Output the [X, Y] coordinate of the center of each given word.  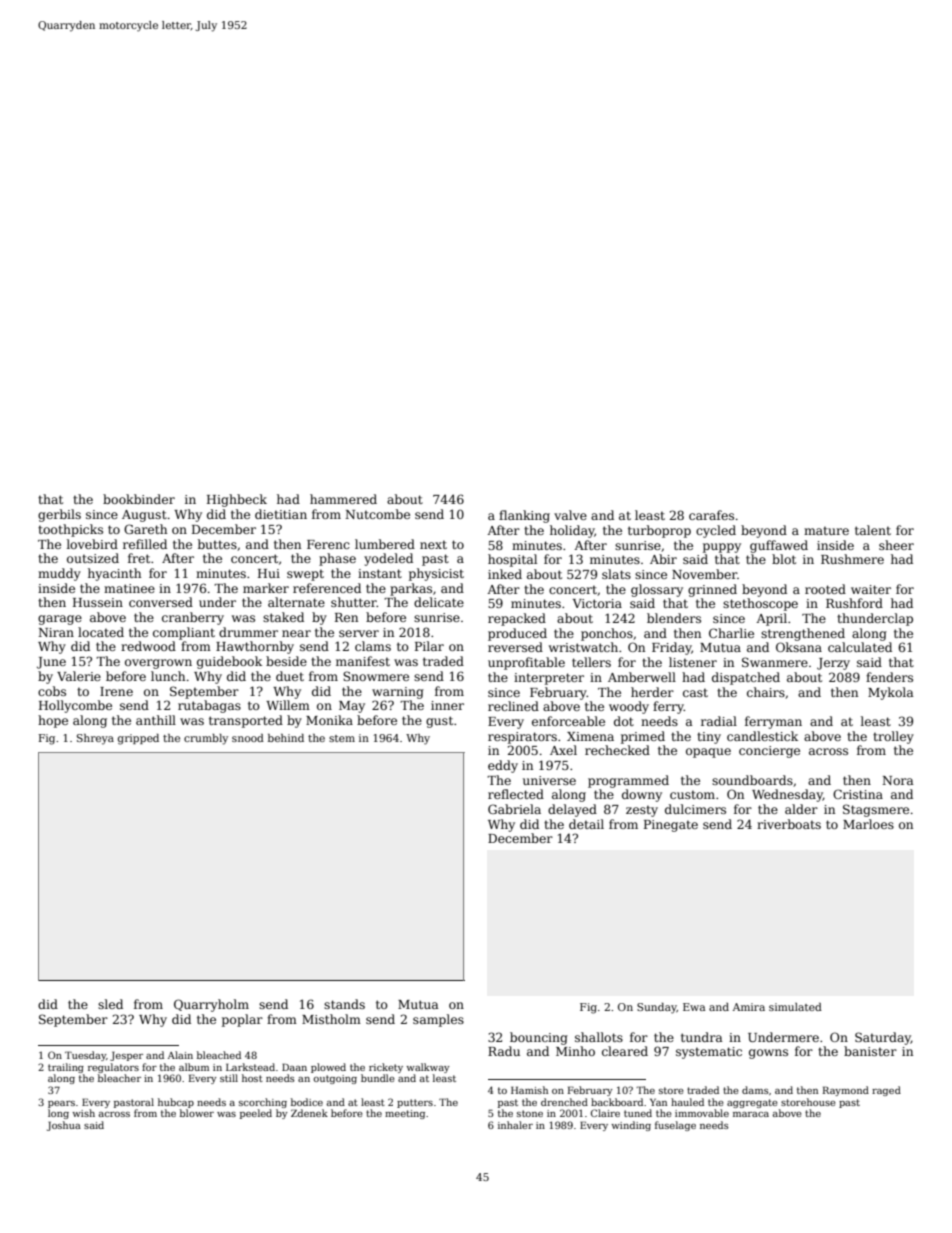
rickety [386, 1068]
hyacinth [114, 574]
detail [586, 824]
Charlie [731, 633]
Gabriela [514, 809]
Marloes [868, 824]
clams [373, 646]
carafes [711, 515]
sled [110, 1004]
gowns [768, 1054]
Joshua [64, 1126]
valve [570, 515]
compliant [184, 633]
